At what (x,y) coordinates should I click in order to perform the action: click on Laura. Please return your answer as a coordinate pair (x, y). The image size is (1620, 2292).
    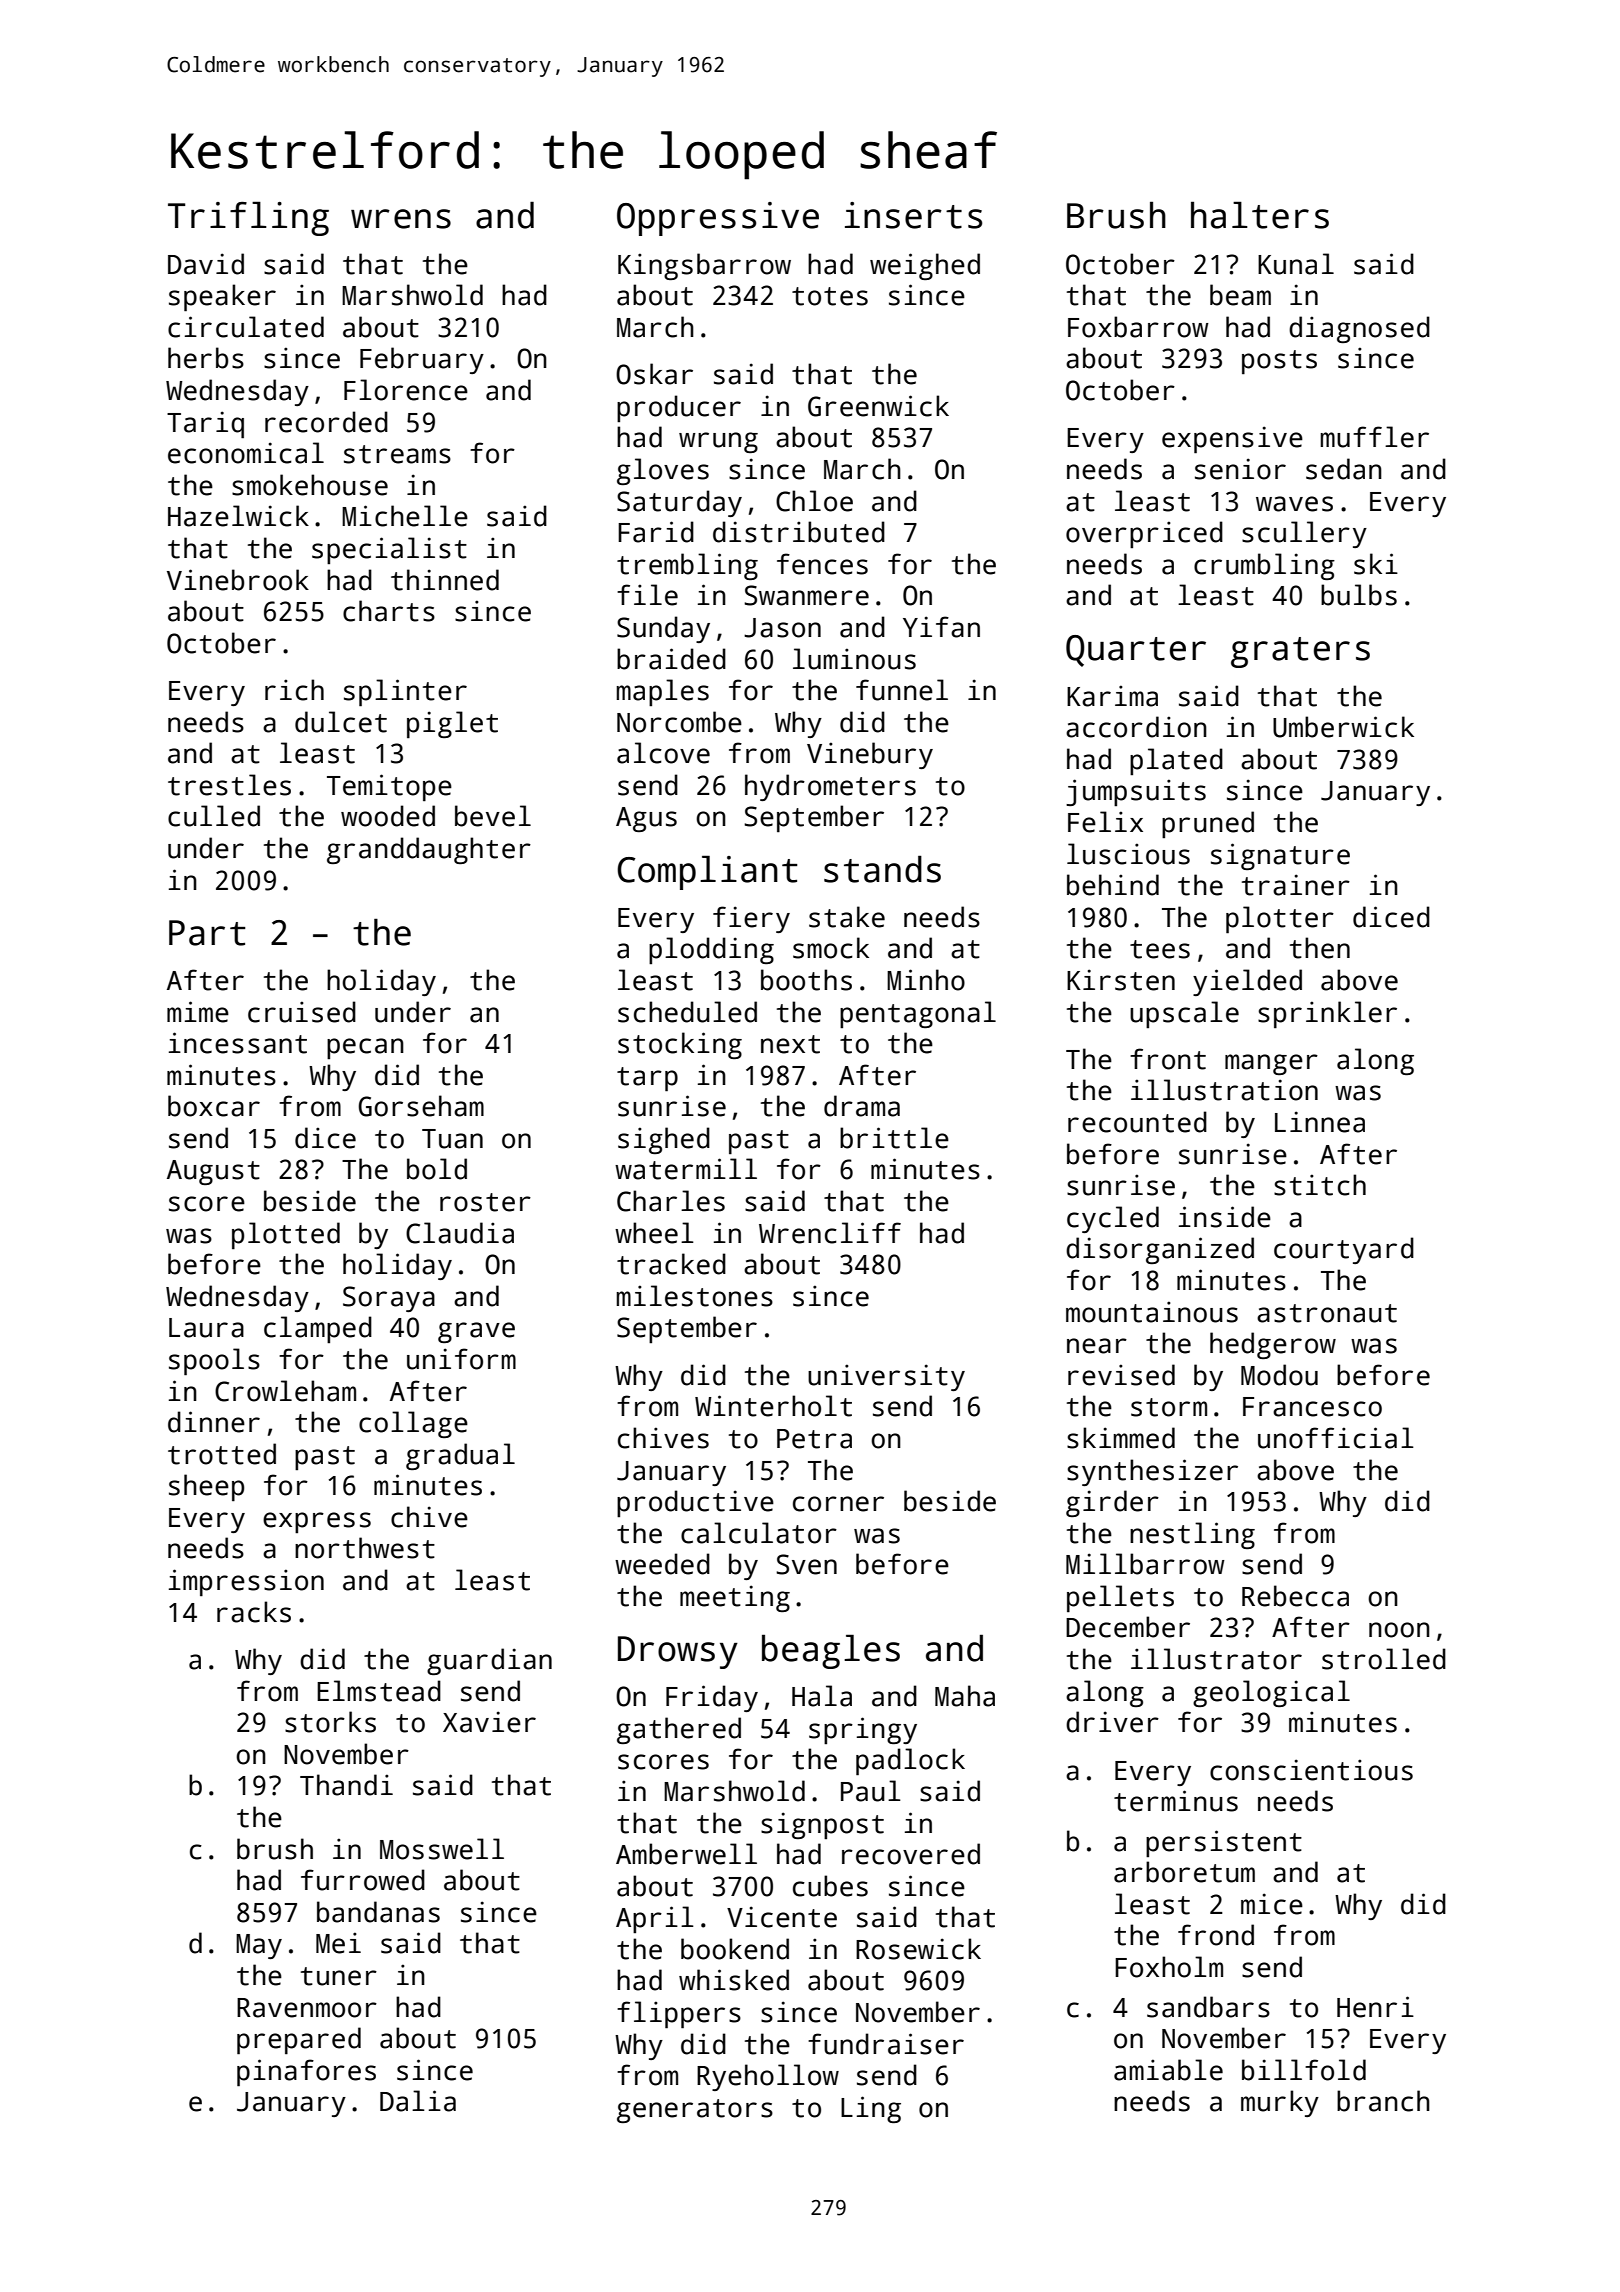
    Looking at the image, I should click on (206, 1328).
